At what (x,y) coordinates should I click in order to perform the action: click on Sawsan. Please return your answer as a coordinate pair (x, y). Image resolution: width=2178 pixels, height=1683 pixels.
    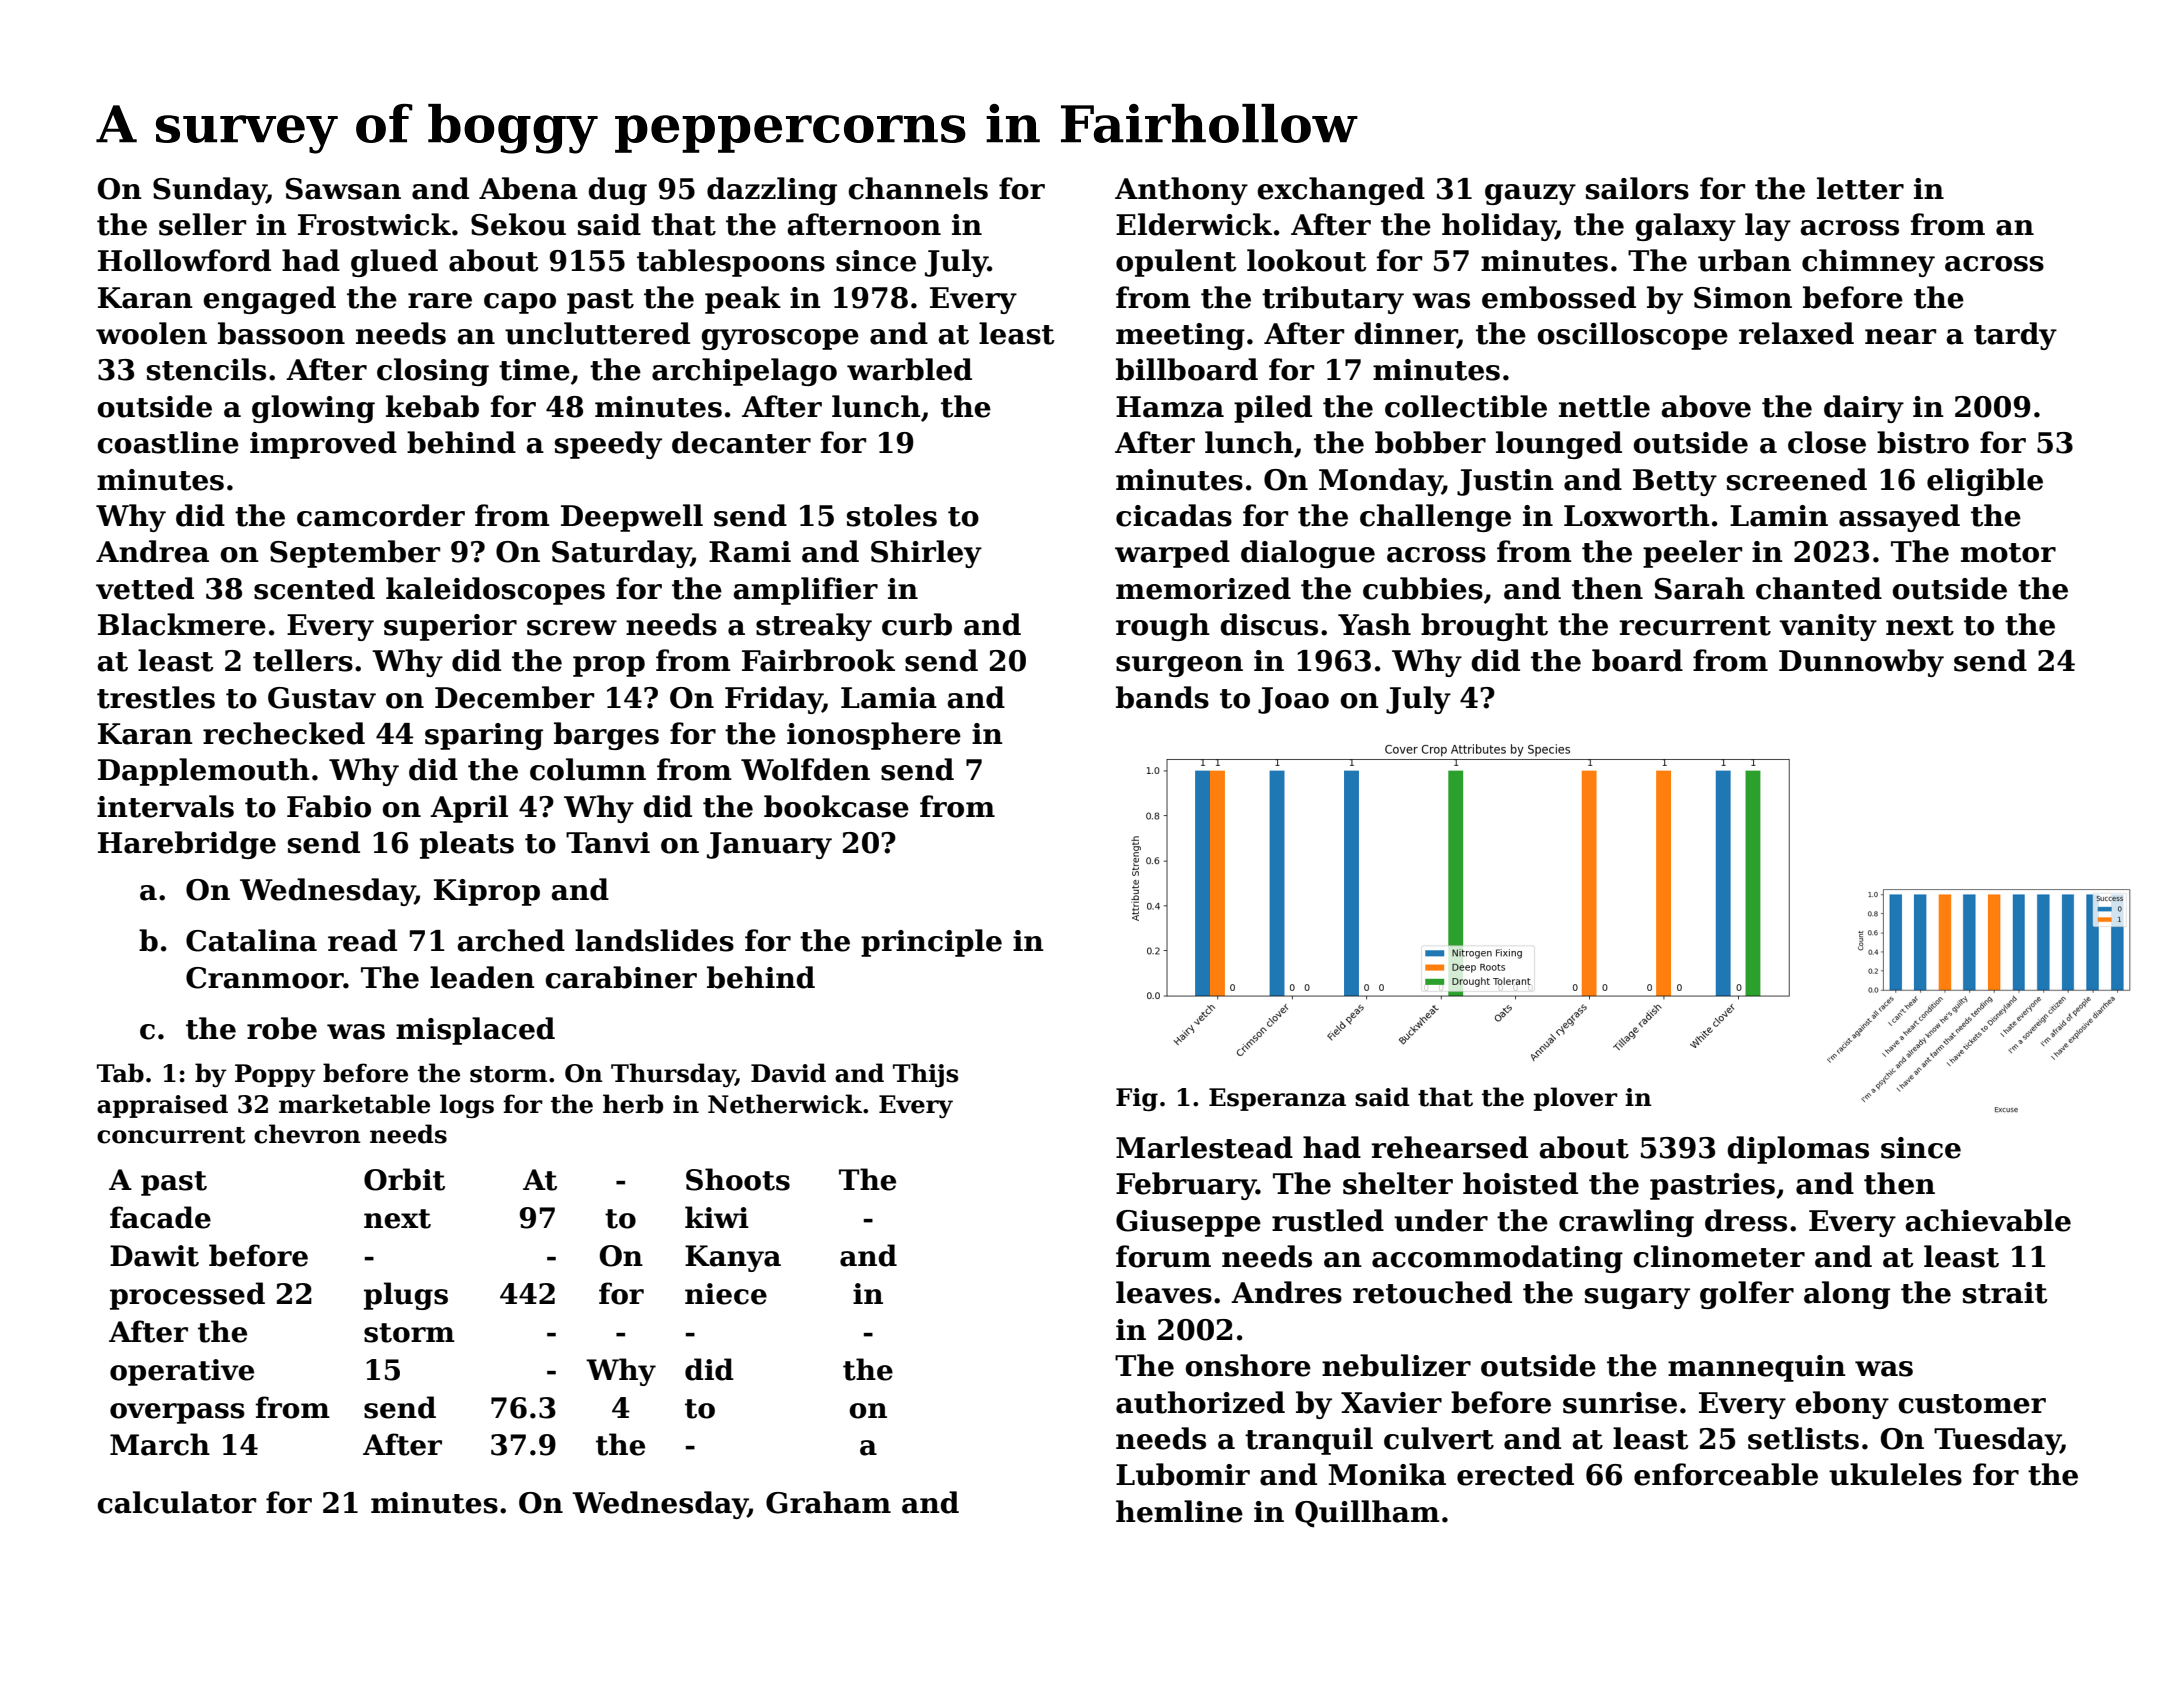
    Looking at the image, I should click on (343, 189).
